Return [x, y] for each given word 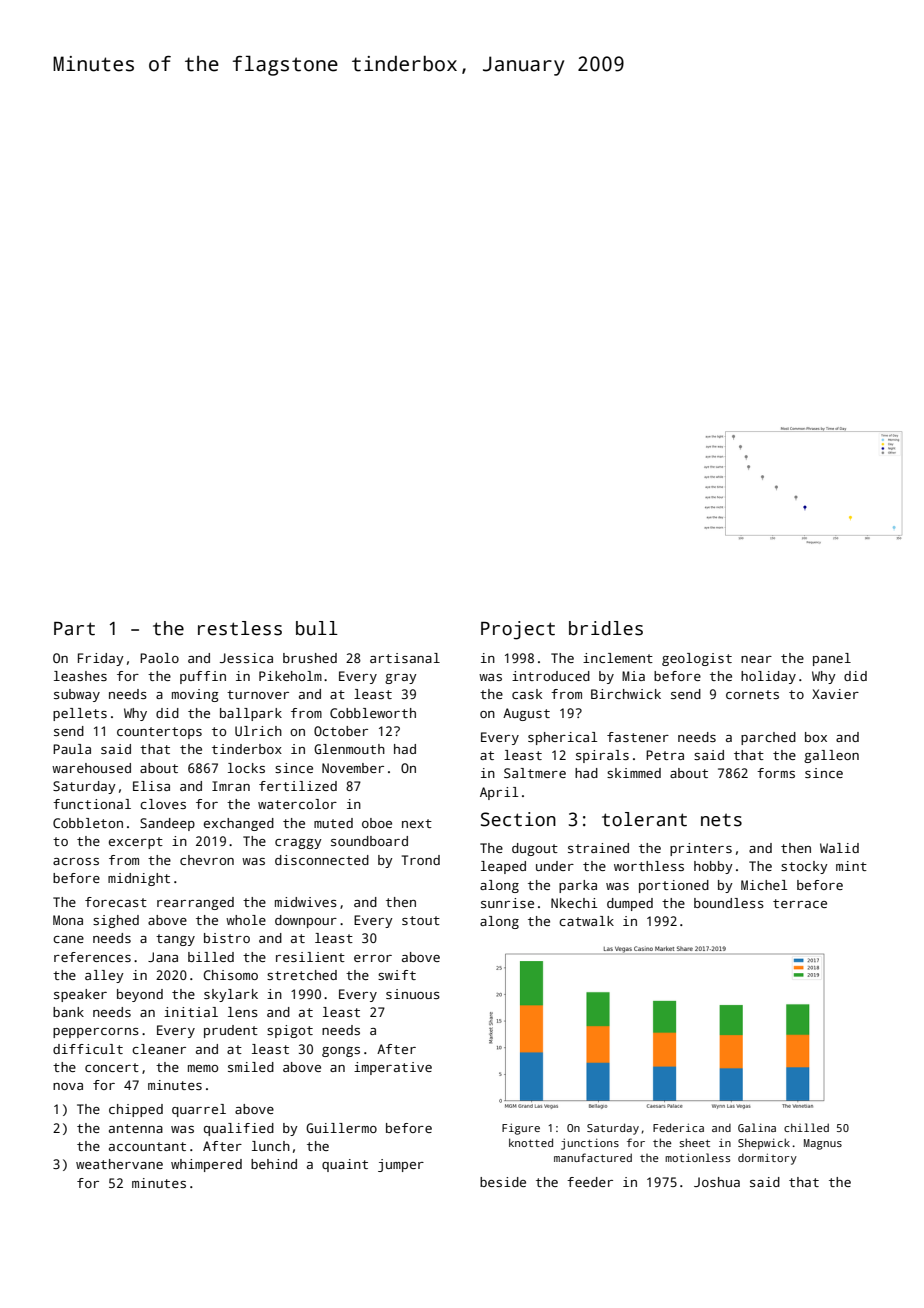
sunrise [507, 903]
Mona [68, 920]
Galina [757, 1127]
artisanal [405, 658]
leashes [80, 676]
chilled [806, 1127]
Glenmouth [349, 749]
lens [243, 1012]
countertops [159, 733]
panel [832, 659]
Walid [839, 848]
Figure [521, 1129]
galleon [831, 756]
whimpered [206, 1165]
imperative [393, 1068]
